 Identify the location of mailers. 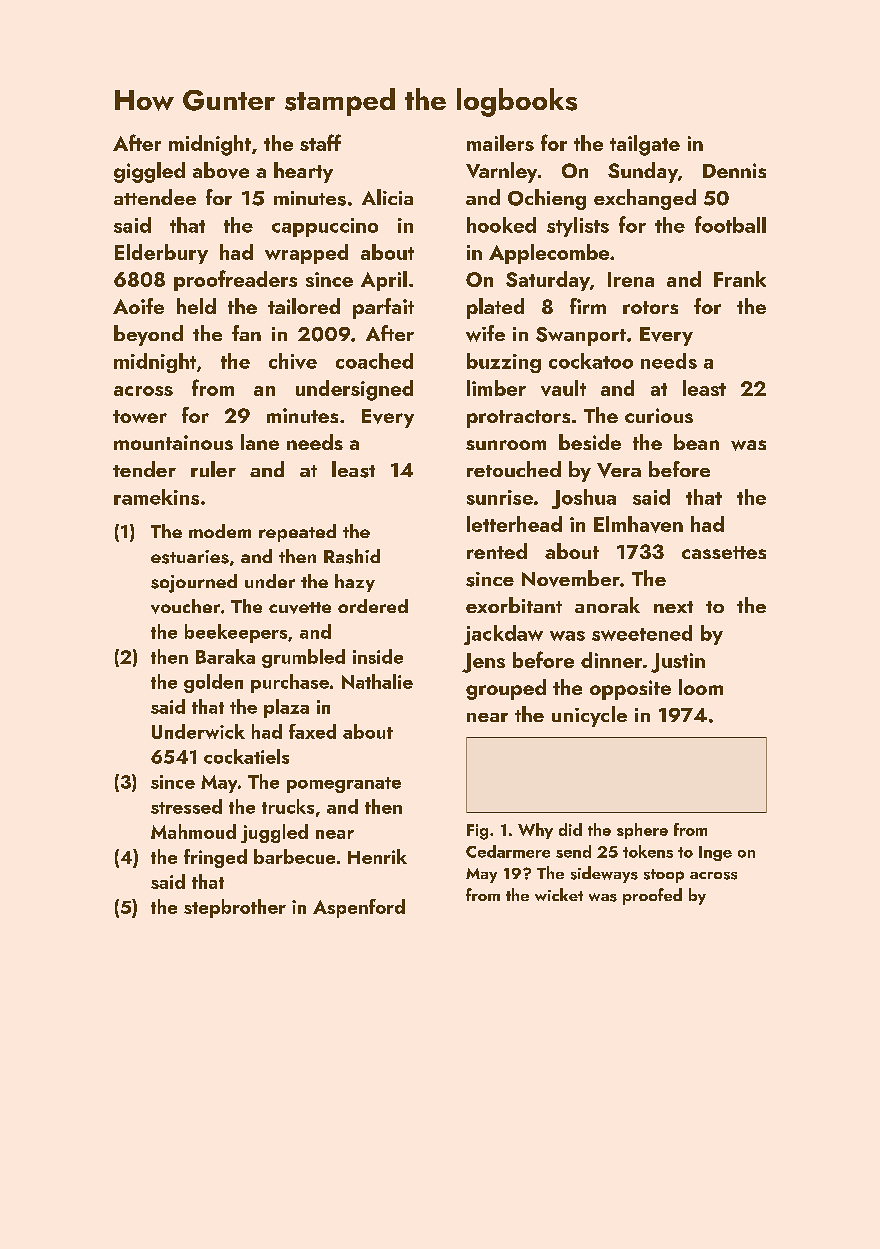
(500, 143).
